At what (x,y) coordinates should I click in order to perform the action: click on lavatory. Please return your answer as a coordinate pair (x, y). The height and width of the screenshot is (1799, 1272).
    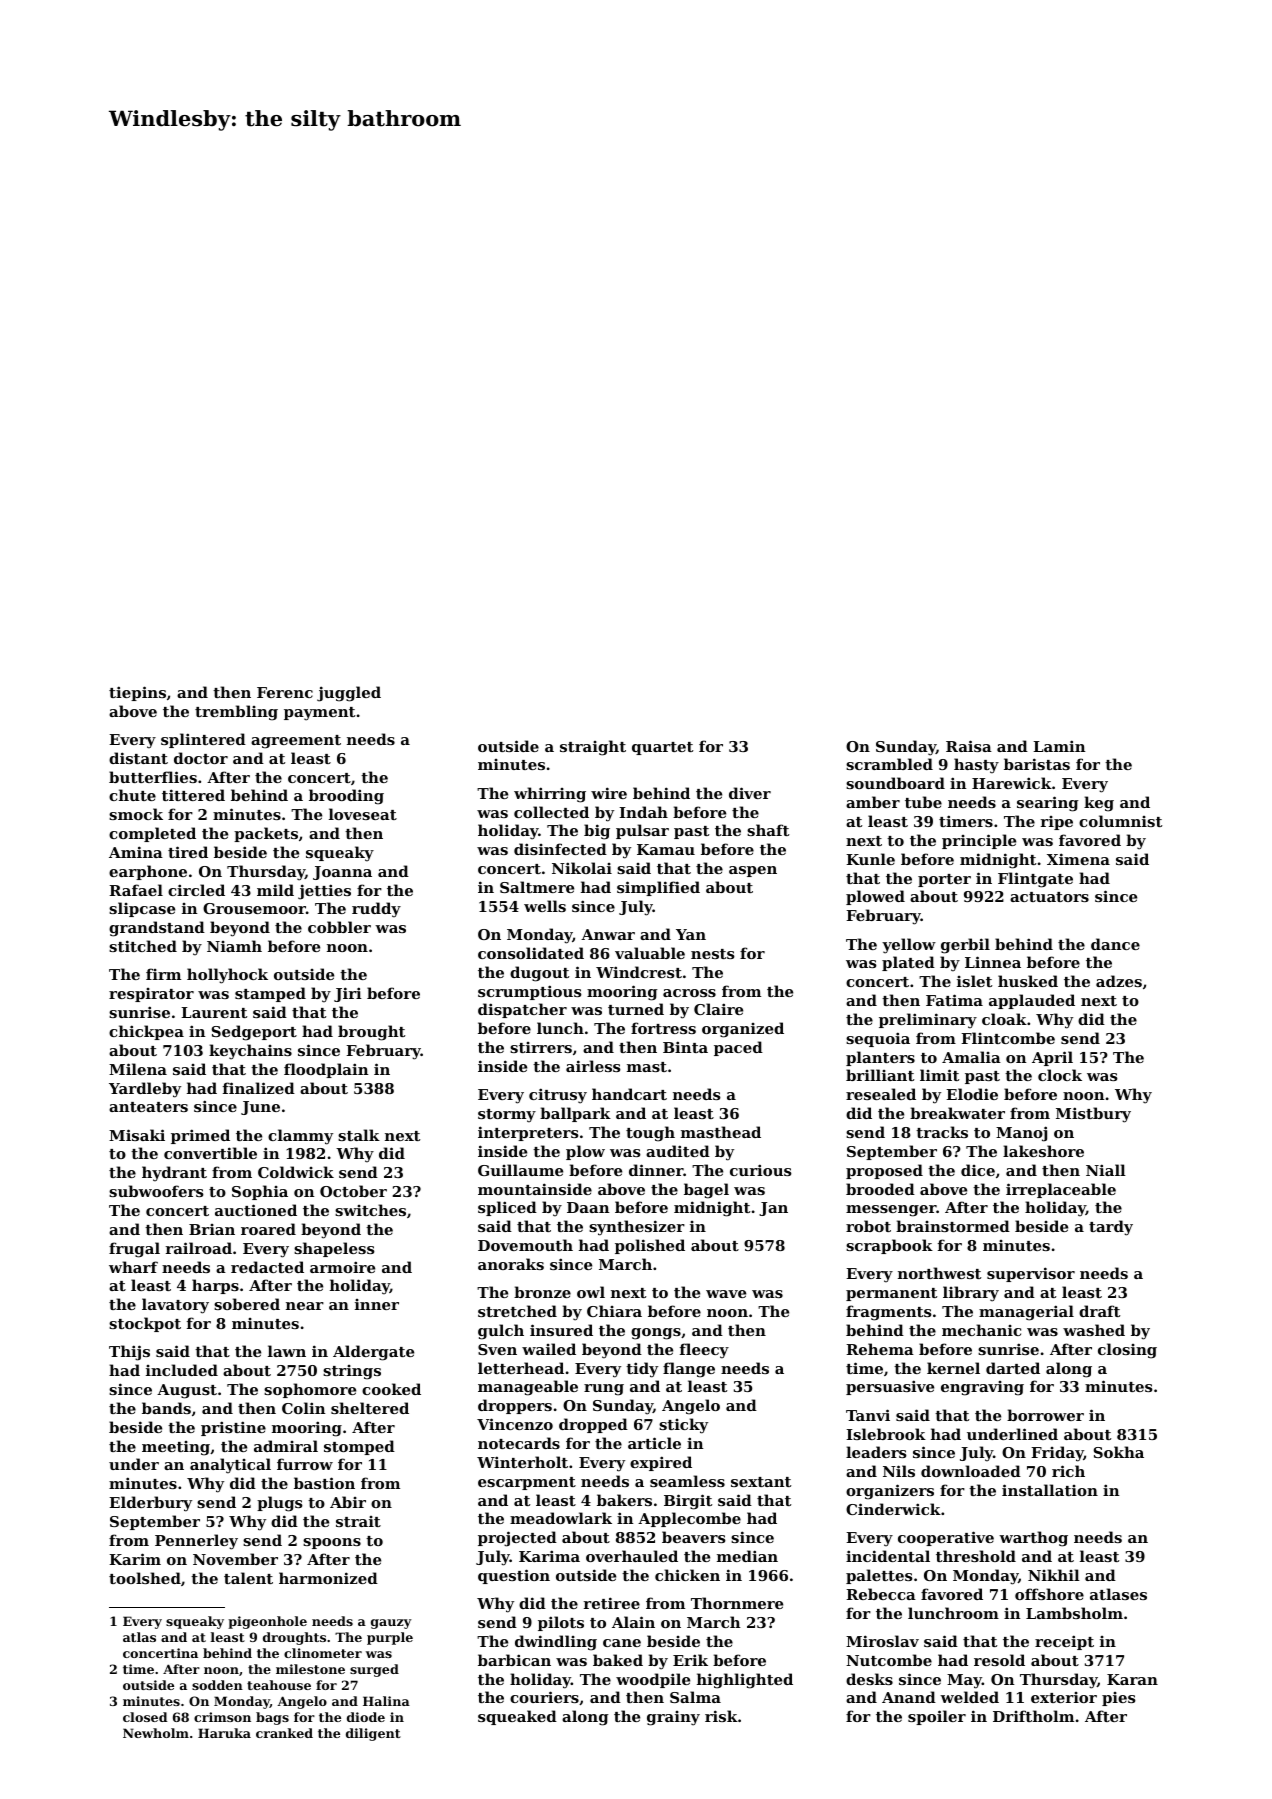
    Looking at the image, I should click on (175, 1306).
